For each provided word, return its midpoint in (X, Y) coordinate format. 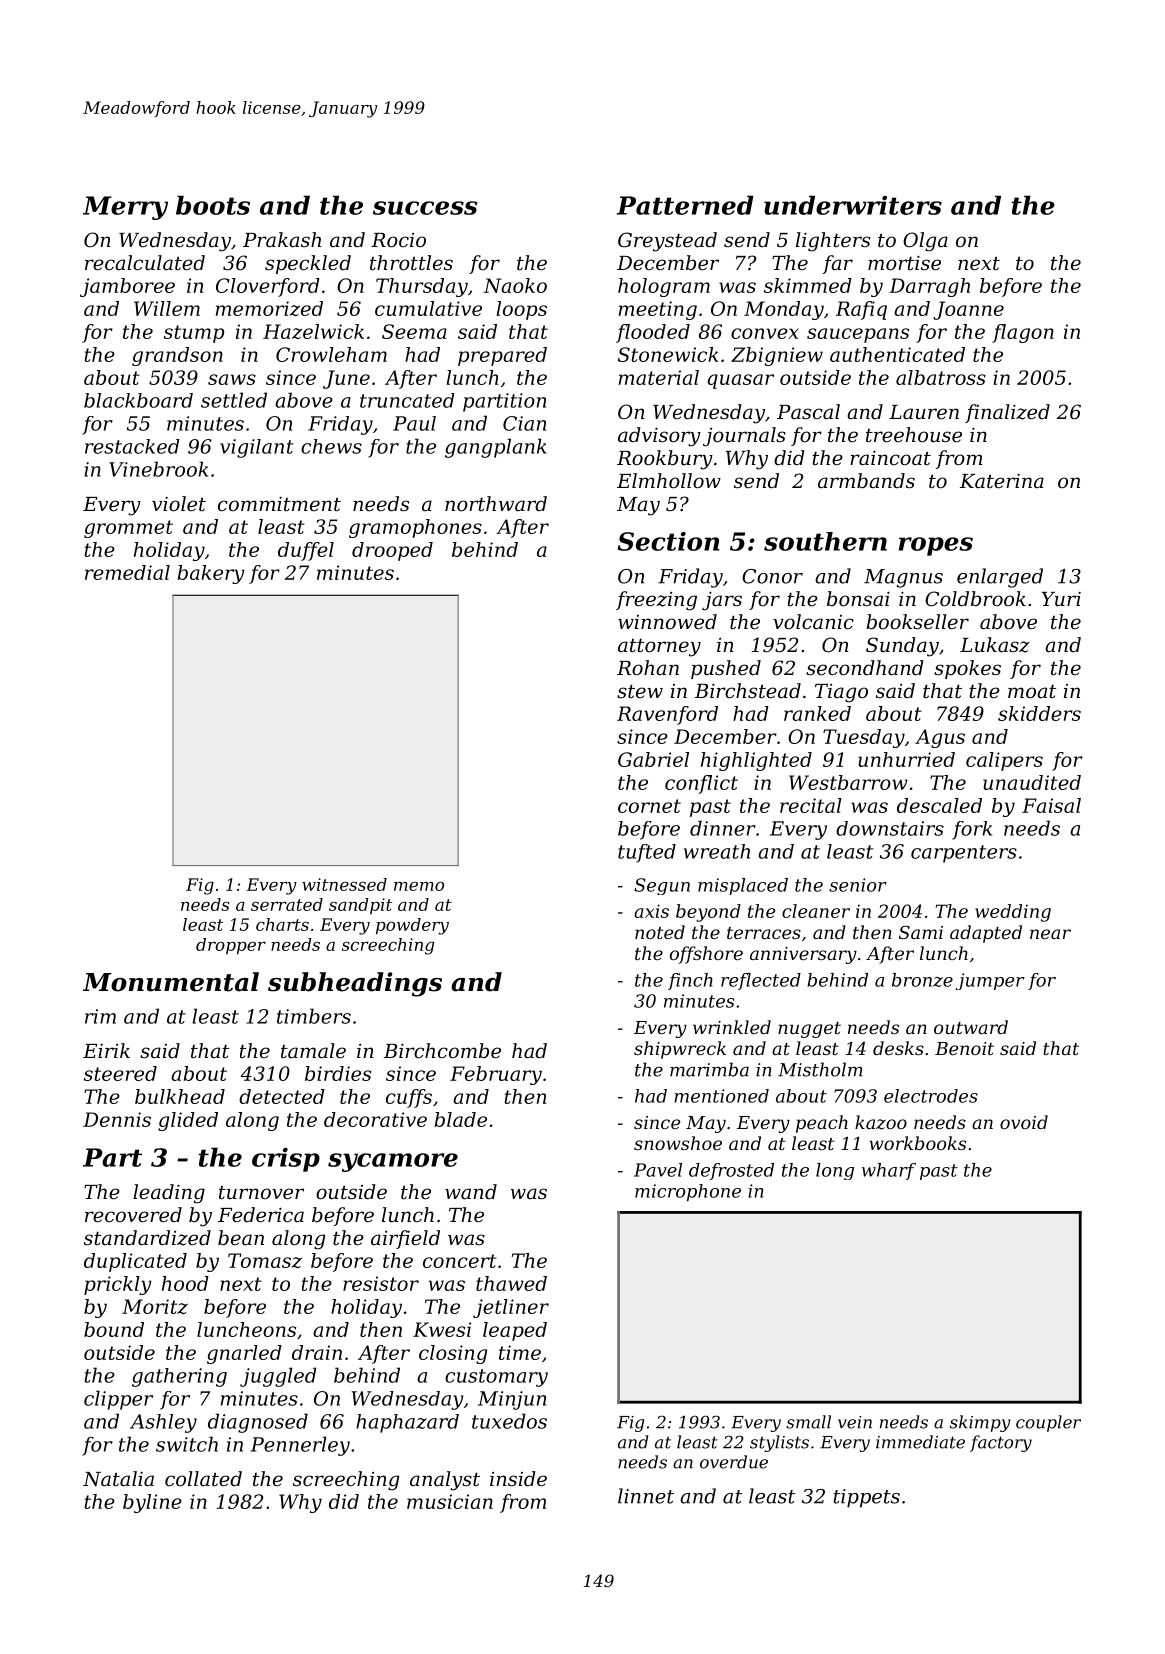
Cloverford (268, 287)
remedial (127, 572)
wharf (889, 1171)
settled (234, 400)
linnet (646, 1496)
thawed (511, 1283)
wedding (1013, 913)
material (659, 377)
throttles (411, 263)
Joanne (968, 310)
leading (169, 1194)
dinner (723, 828)
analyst (445, 1481)
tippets (866, 1498)
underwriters (853, 205)
